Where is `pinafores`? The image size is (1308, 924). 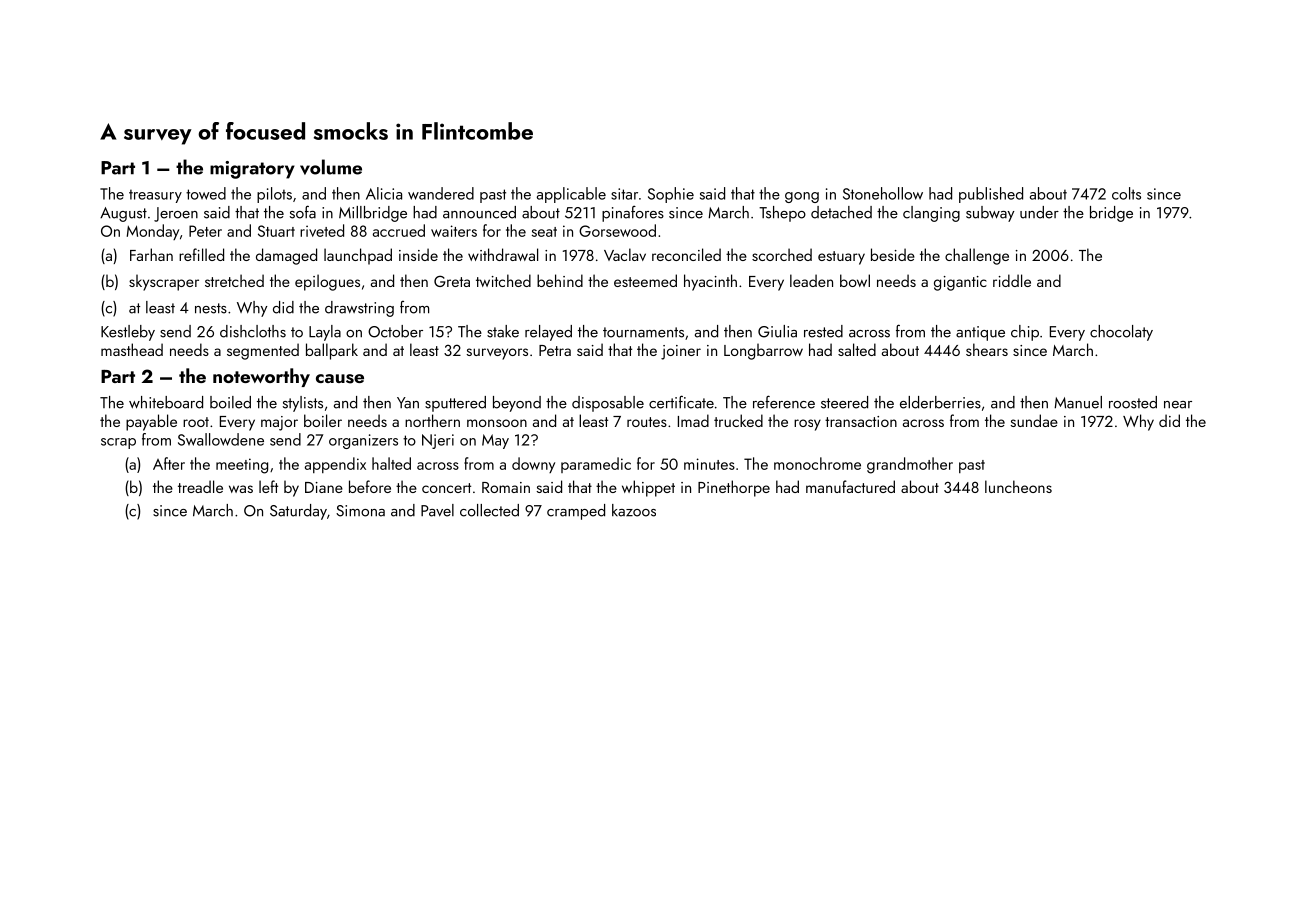 pinafores is located at coordinates (633, 213).
